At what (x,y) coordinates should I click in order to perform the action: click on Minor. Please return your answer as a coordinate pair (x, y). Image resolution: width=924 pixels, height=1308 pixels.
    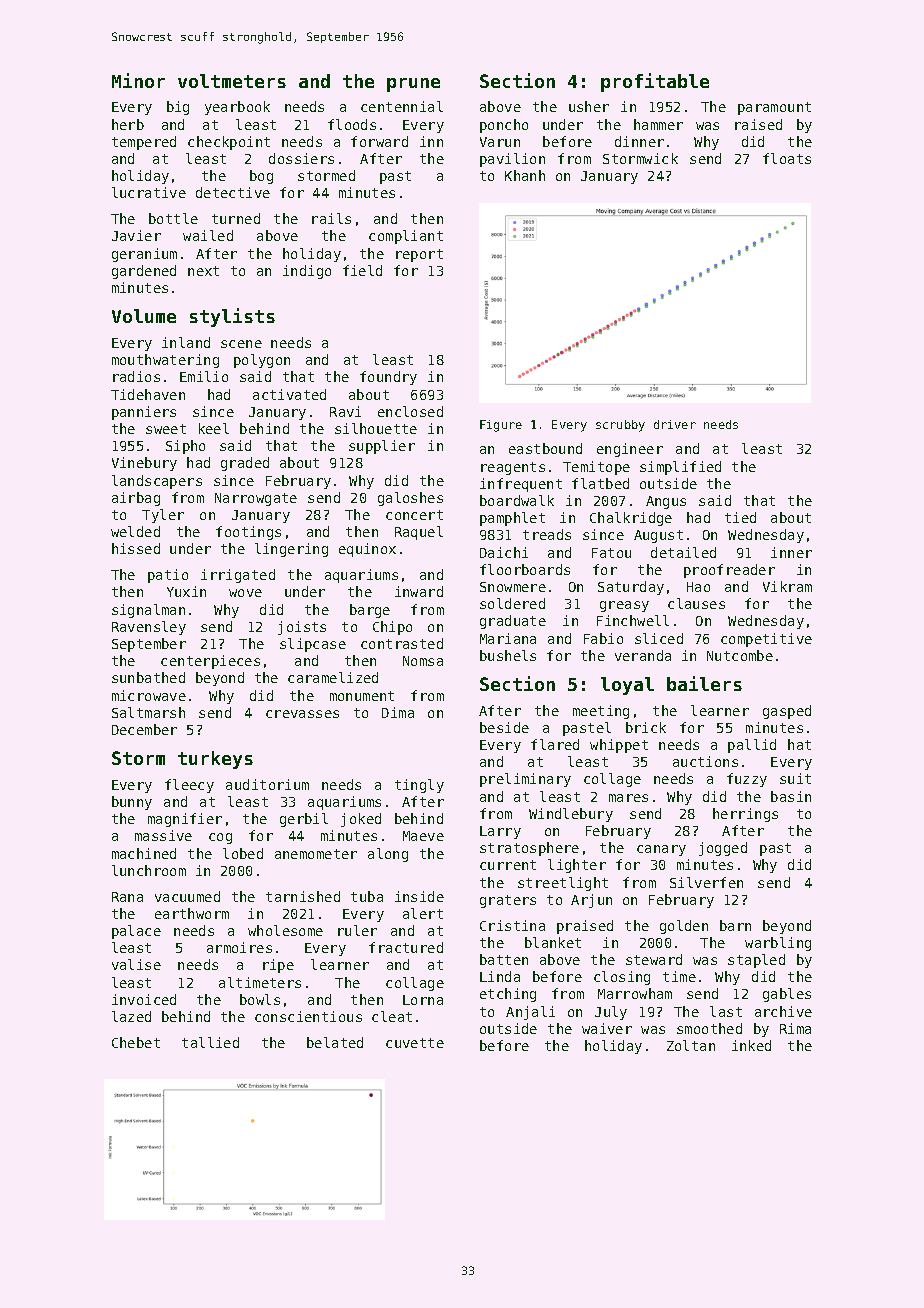
    Looking at the image, I should click on (138, 80).
